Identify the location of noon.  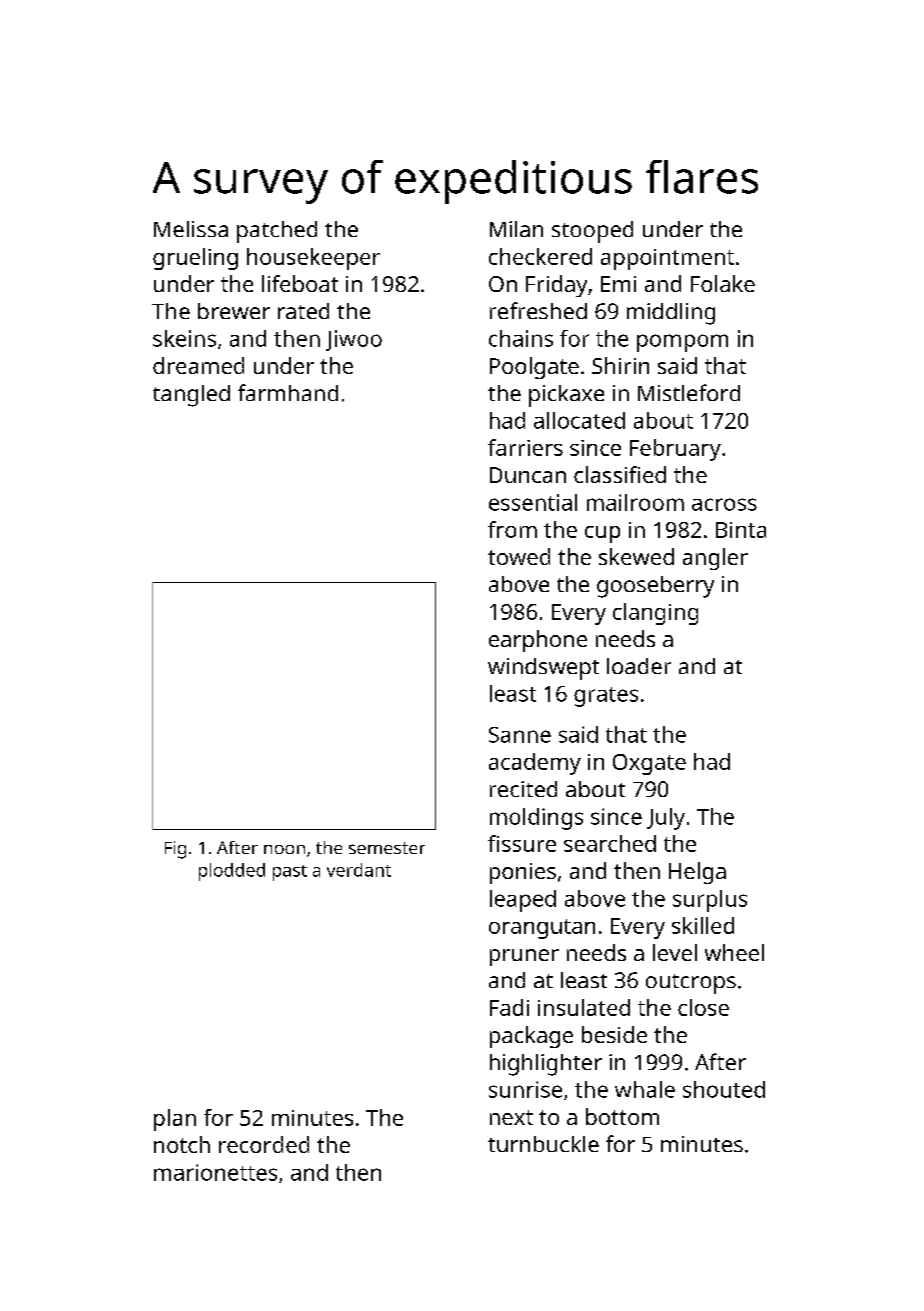
(284, 849).
